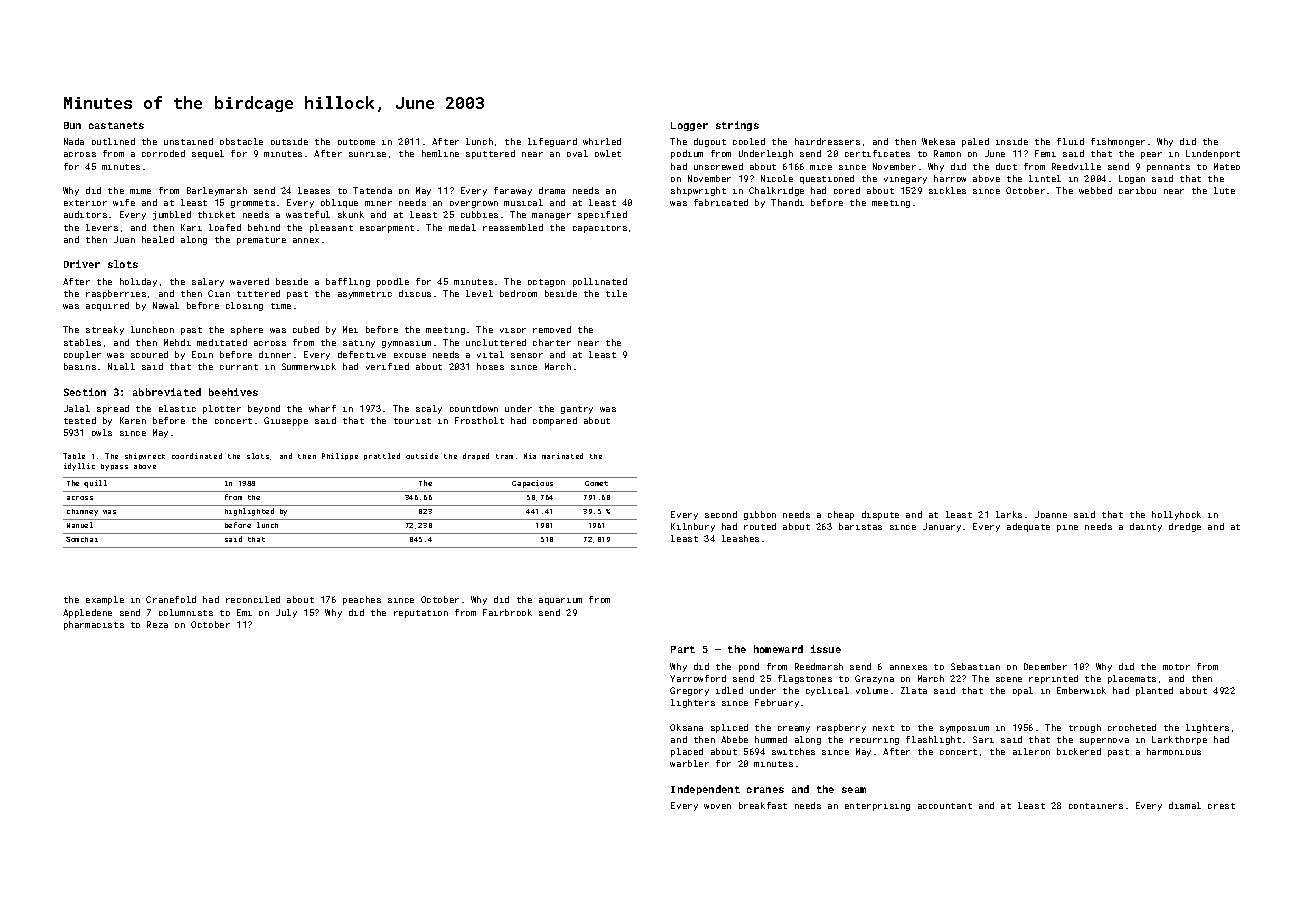 The height and width of the page is (924, 1308). I want to click on sunrise, so click(367, 154).
